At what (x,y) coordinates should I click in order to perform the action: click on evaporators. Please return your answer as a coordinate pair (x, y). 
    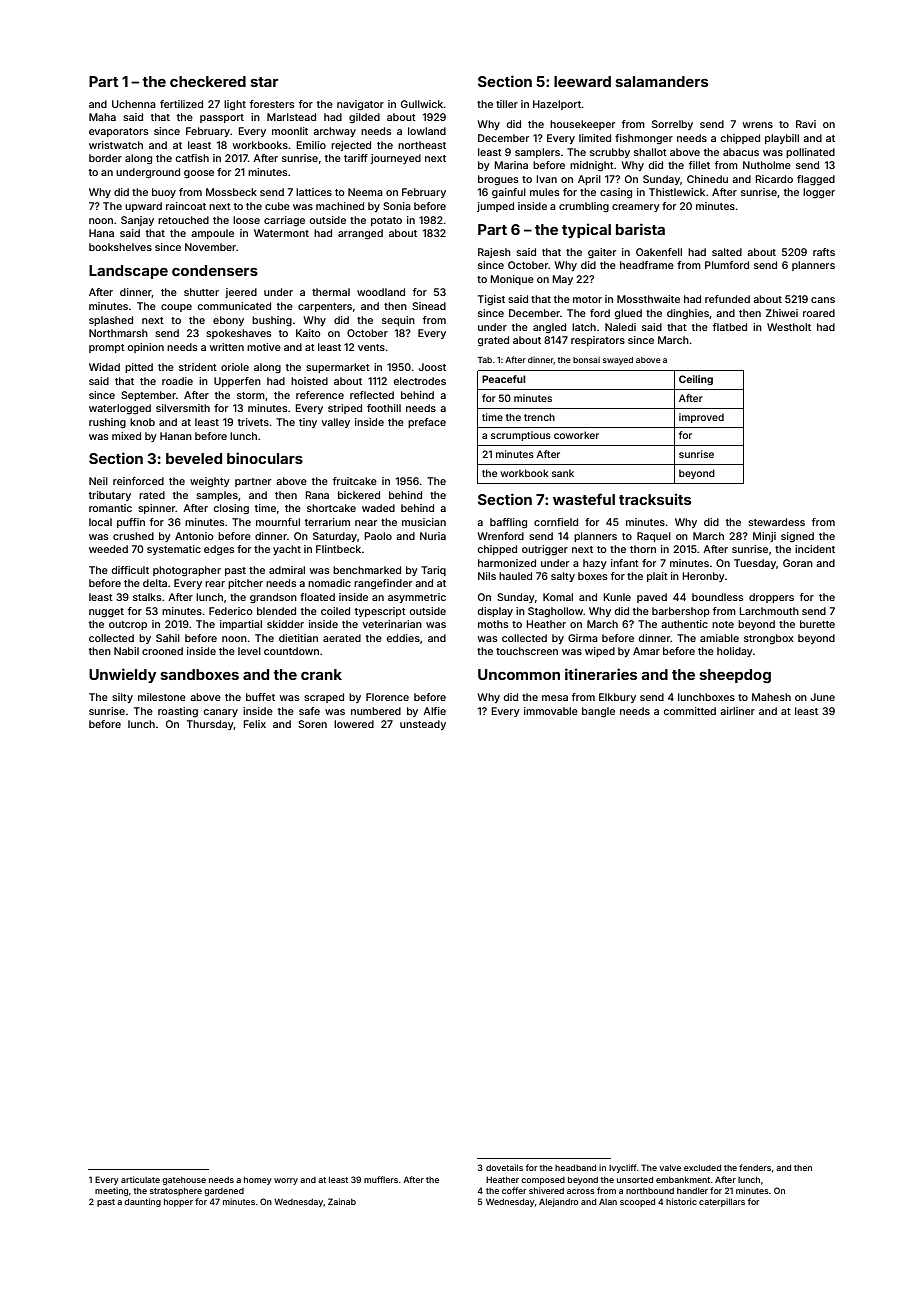
    Looking at the image, I should click on (118, 132).
